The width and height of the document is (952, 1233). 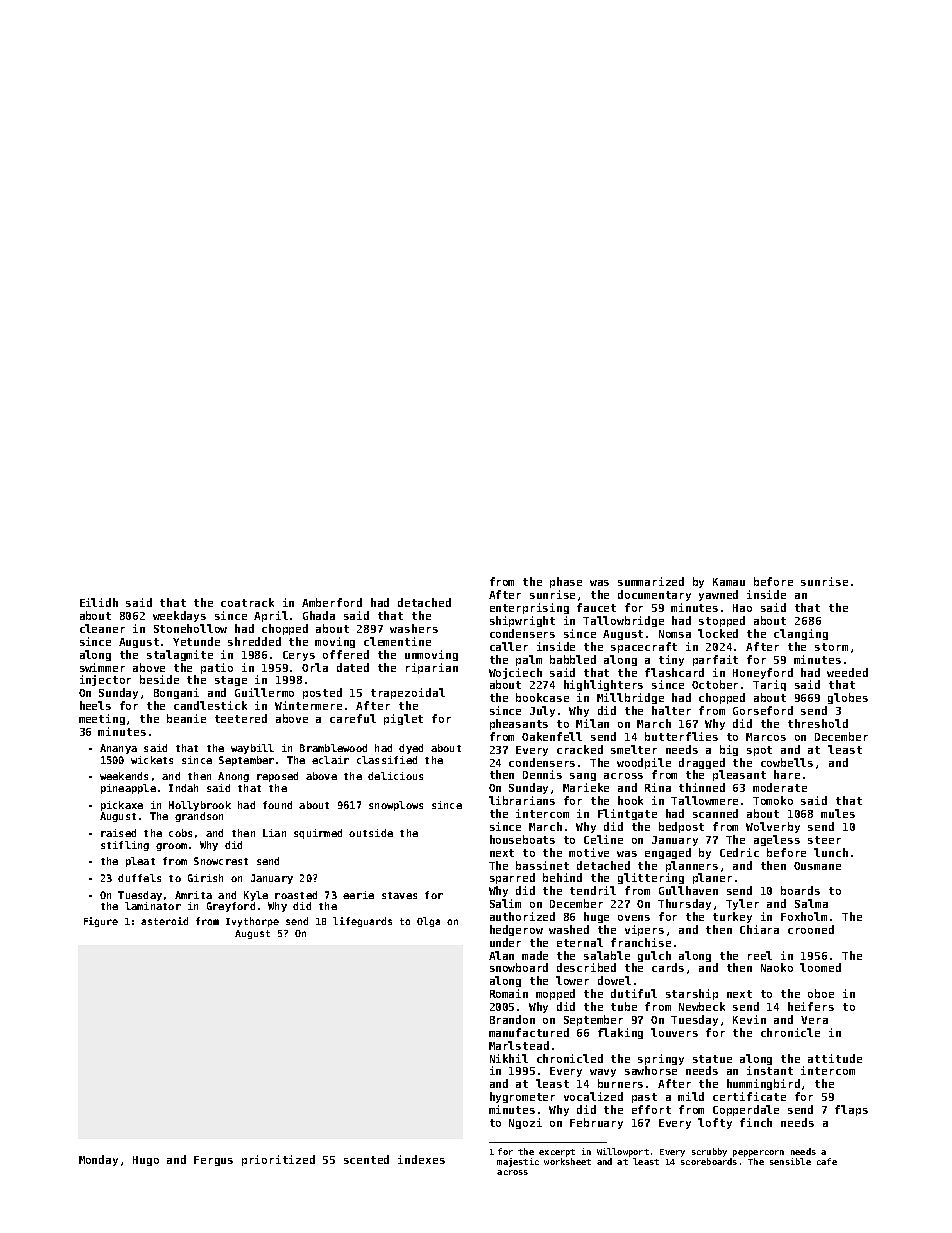 What do you see at coordinates (519, 724) in the document?
I see `pheasants` at bounding box center [519, 724].
